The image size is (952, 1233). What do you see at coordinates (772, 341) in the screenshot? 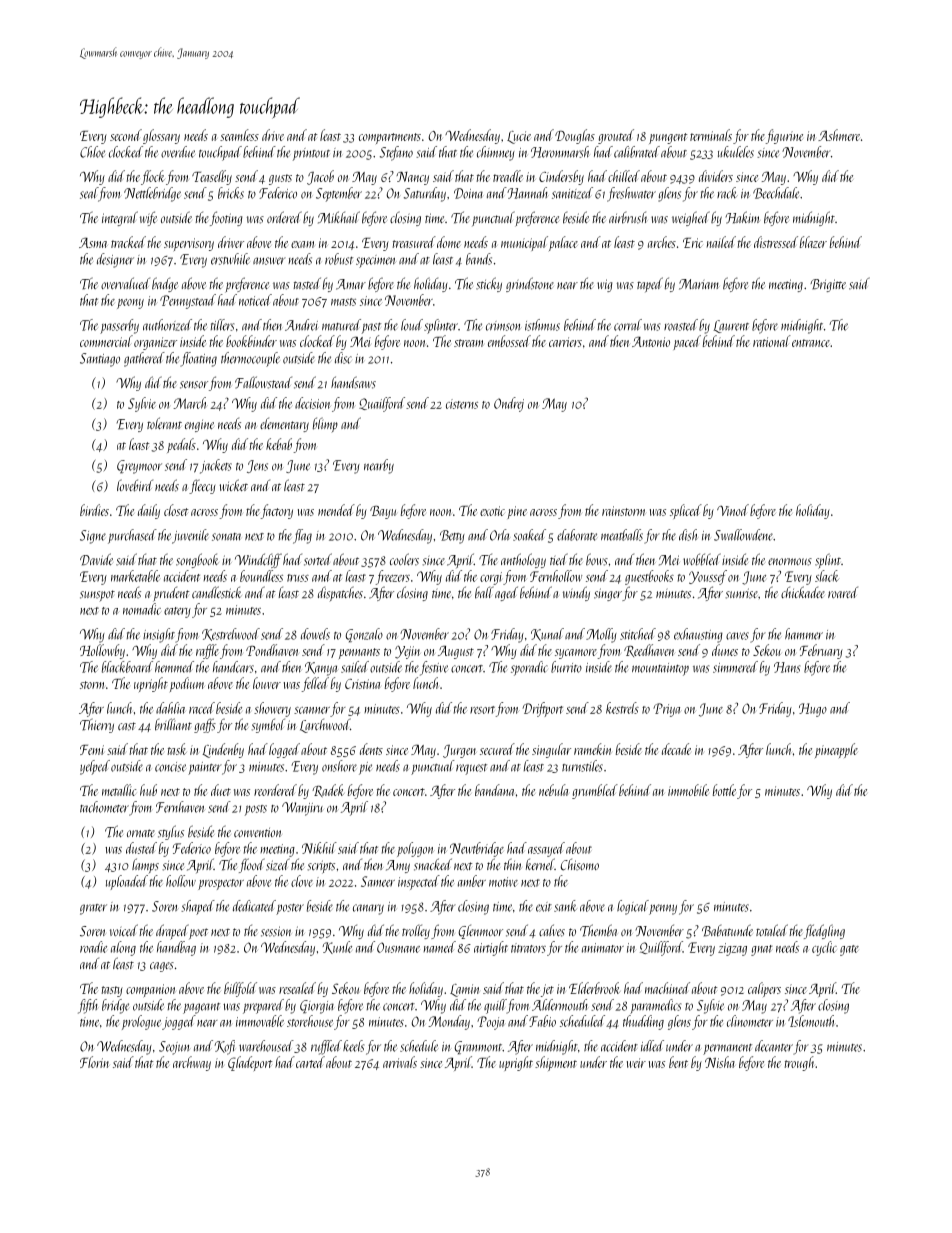
I see `rational` at bounding box center [772, 341].
